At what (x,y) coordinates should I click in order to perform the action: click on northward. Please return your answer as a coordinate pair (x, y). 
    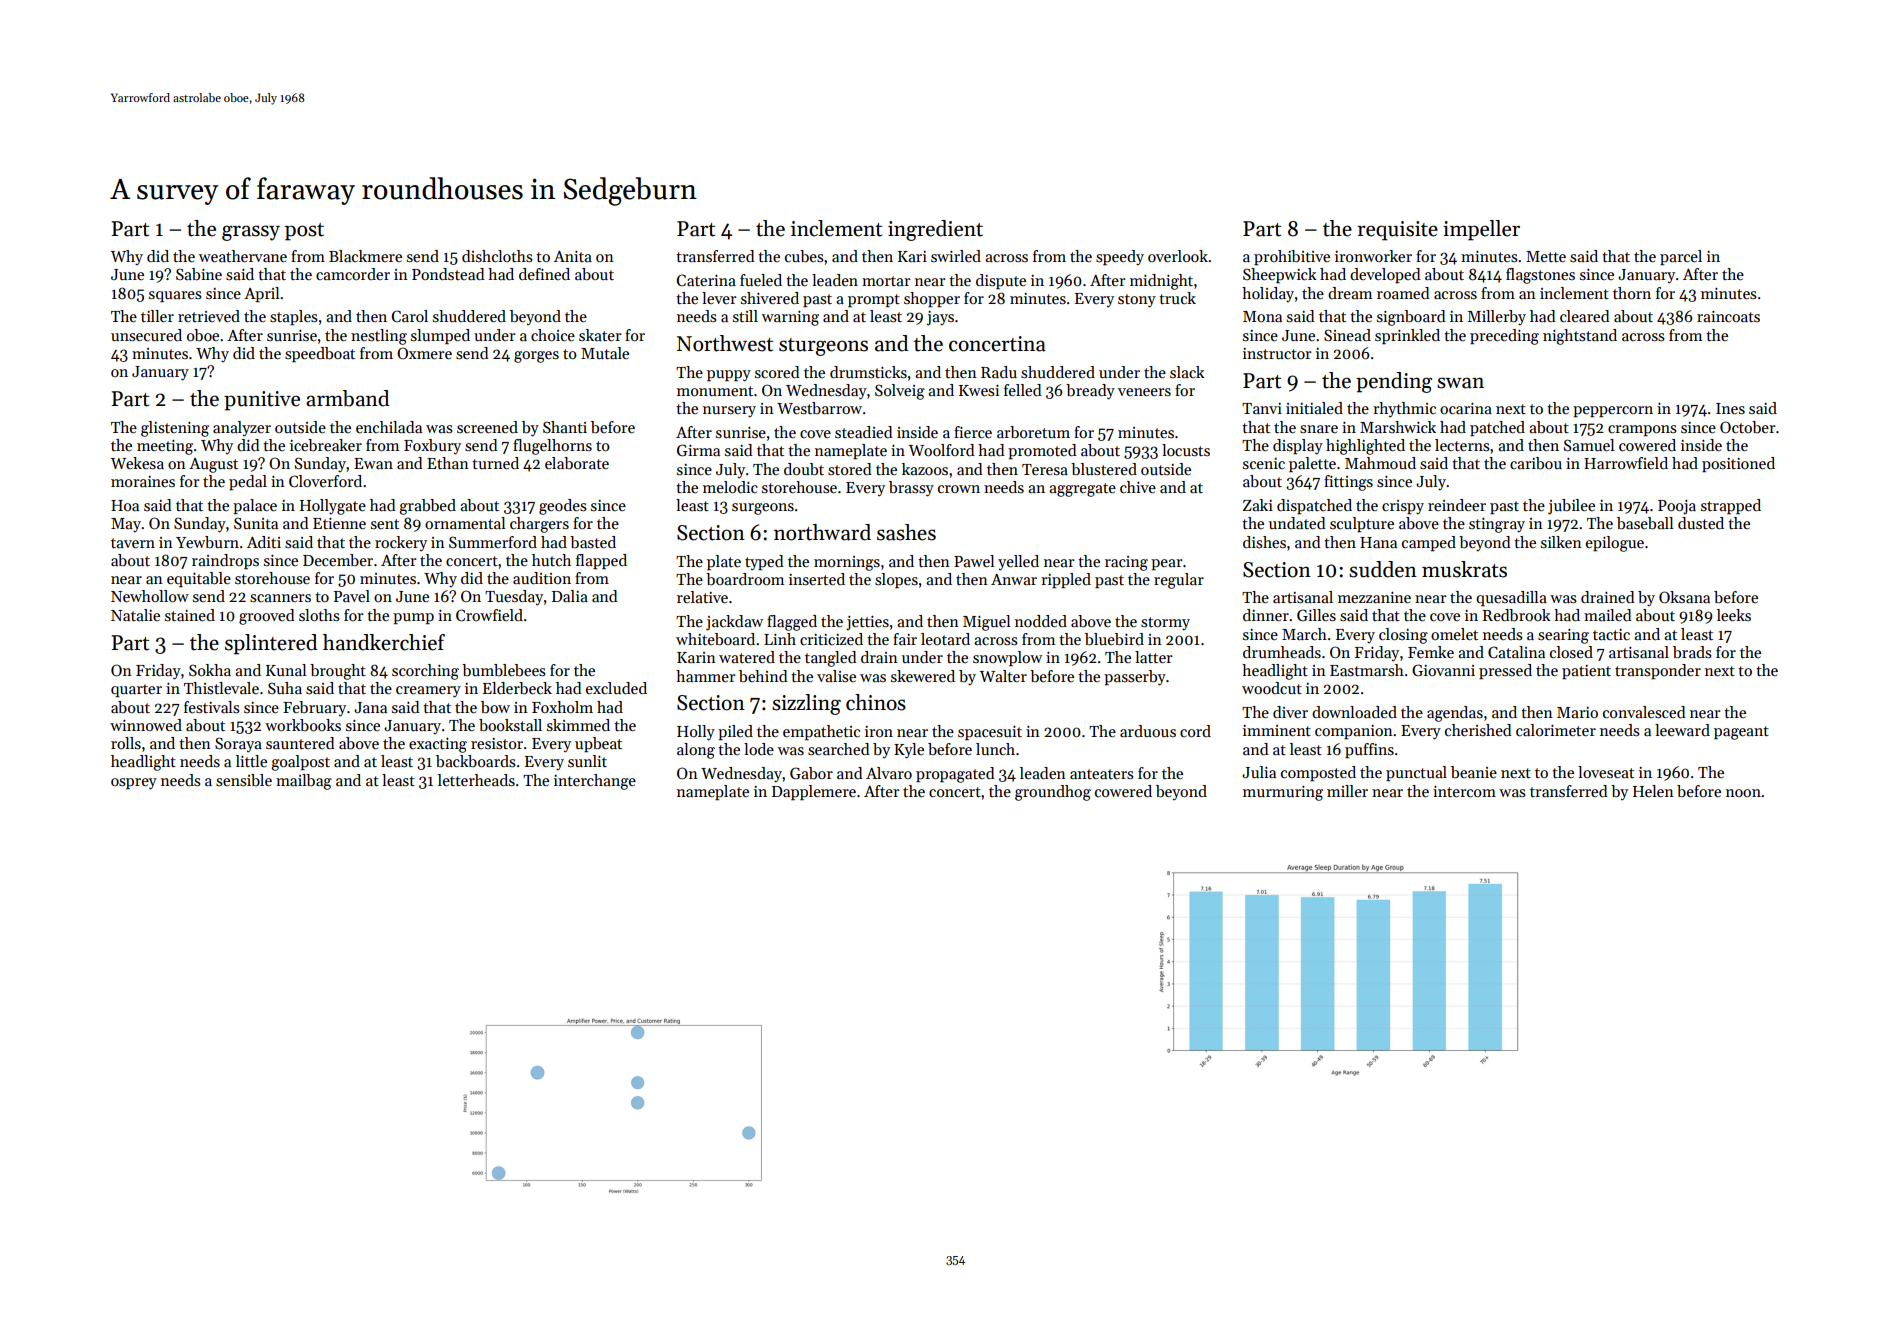
    Looking at the image, I should click on (822, 532).
